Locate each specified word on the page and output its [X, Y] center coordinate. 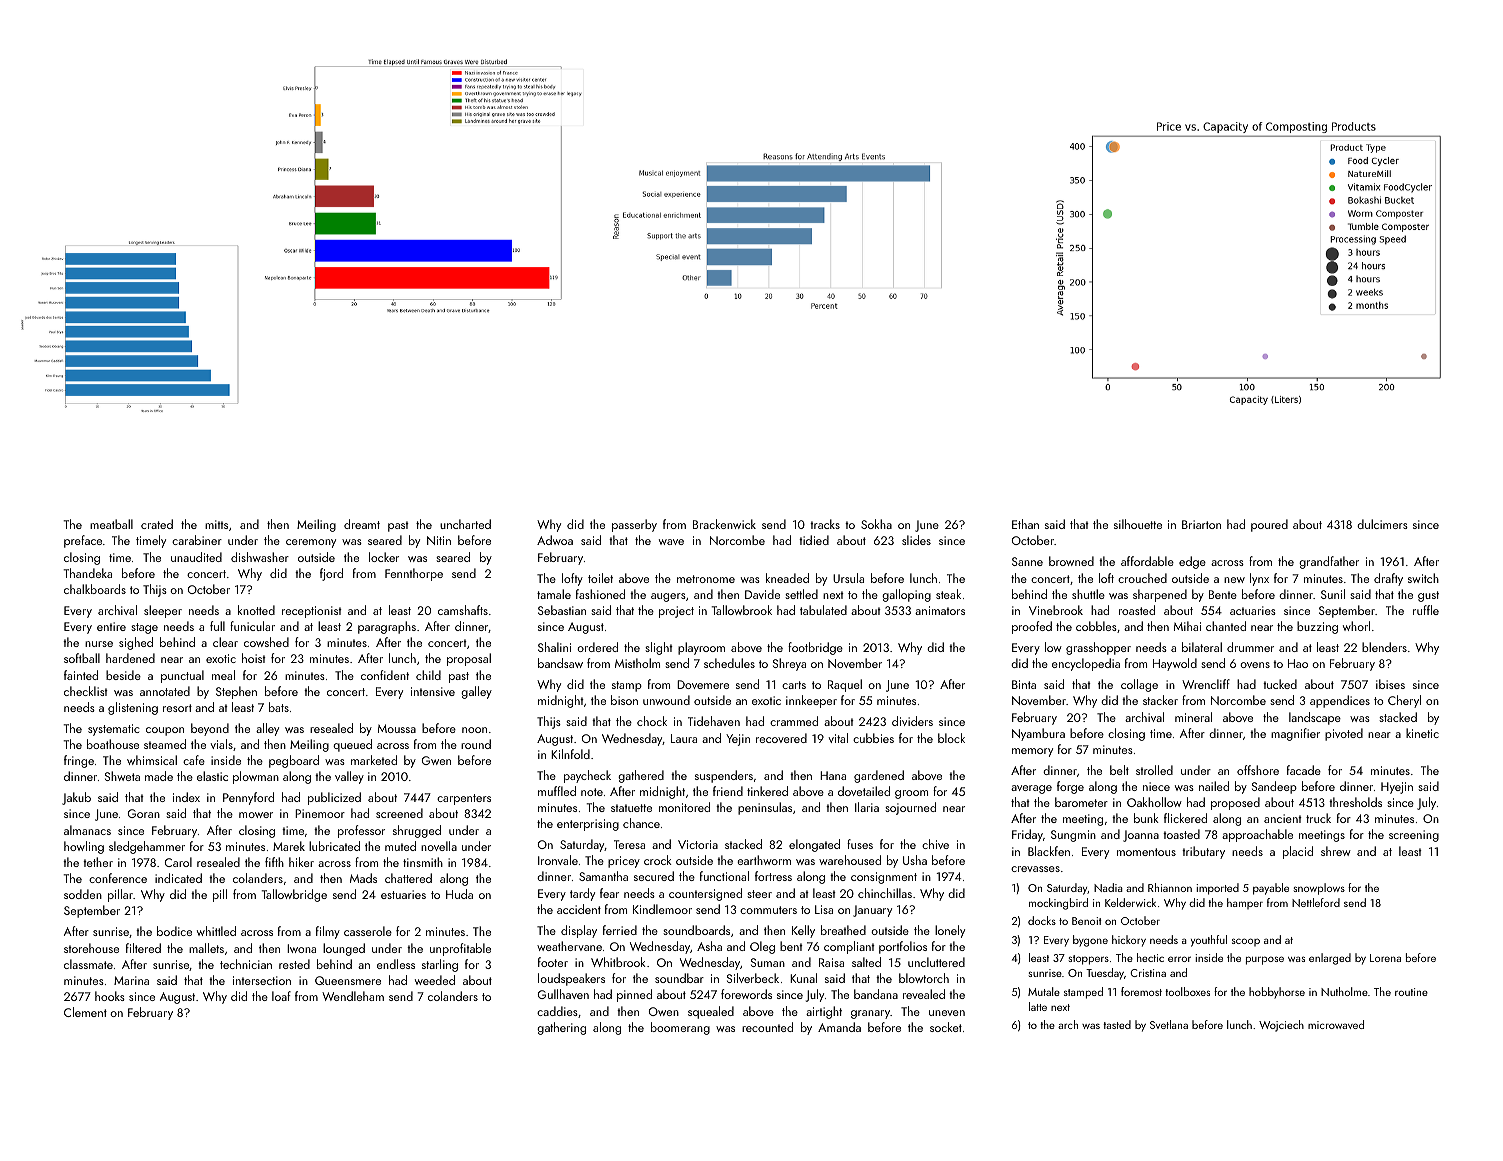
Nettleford [1316, 902]
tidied [814, 540]
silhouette [1138, 524]
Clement [85, 1012]
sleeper [163, 611]
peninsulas [765, 808]
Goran [144, 813]
